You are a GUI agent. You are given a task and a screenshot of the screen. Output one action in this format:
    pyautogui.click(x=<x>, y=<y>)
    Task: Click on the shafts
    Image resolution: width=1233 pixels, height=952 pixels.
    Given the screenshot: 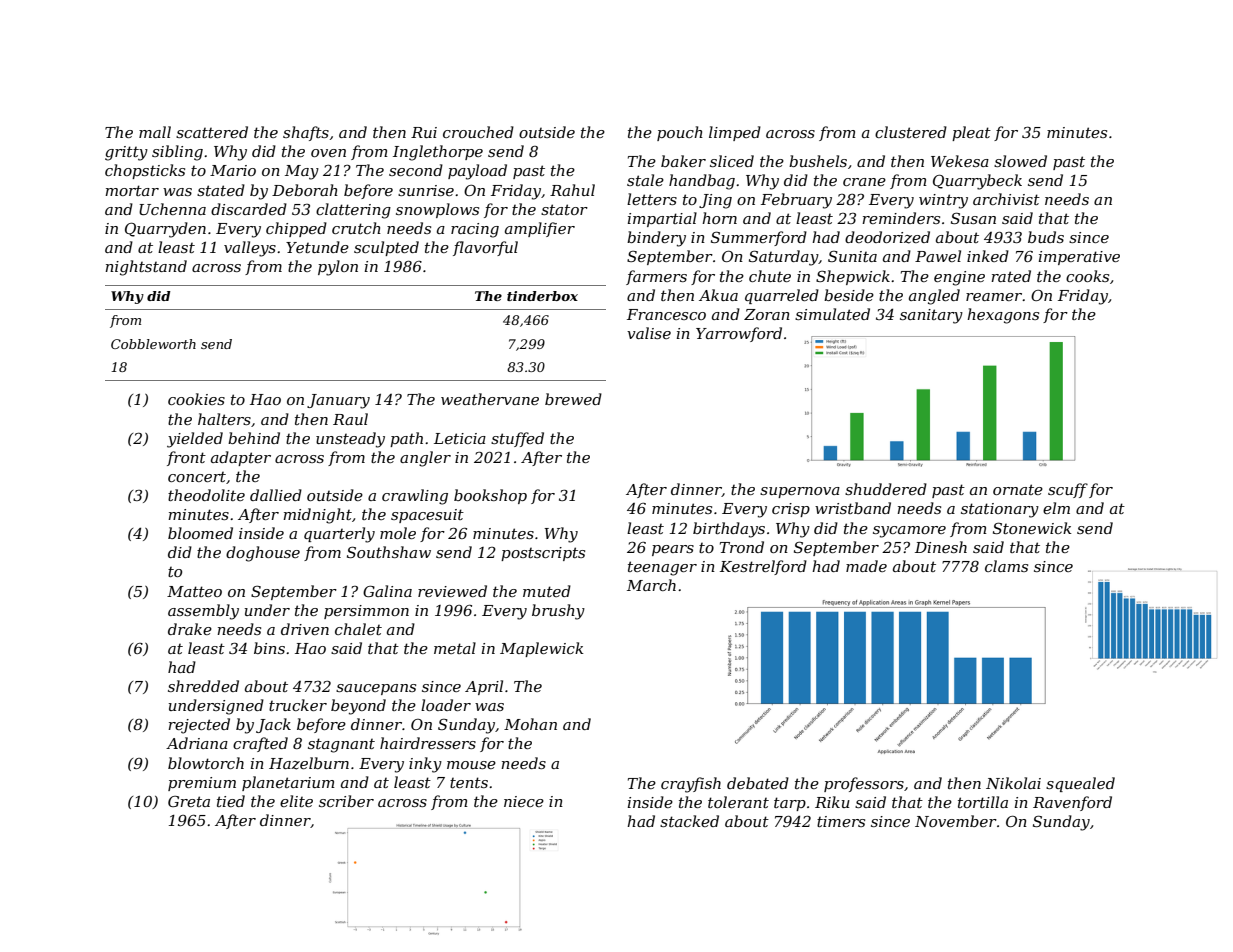 What is the action you would take?
    pyautogui.click(x=306, y=133)
